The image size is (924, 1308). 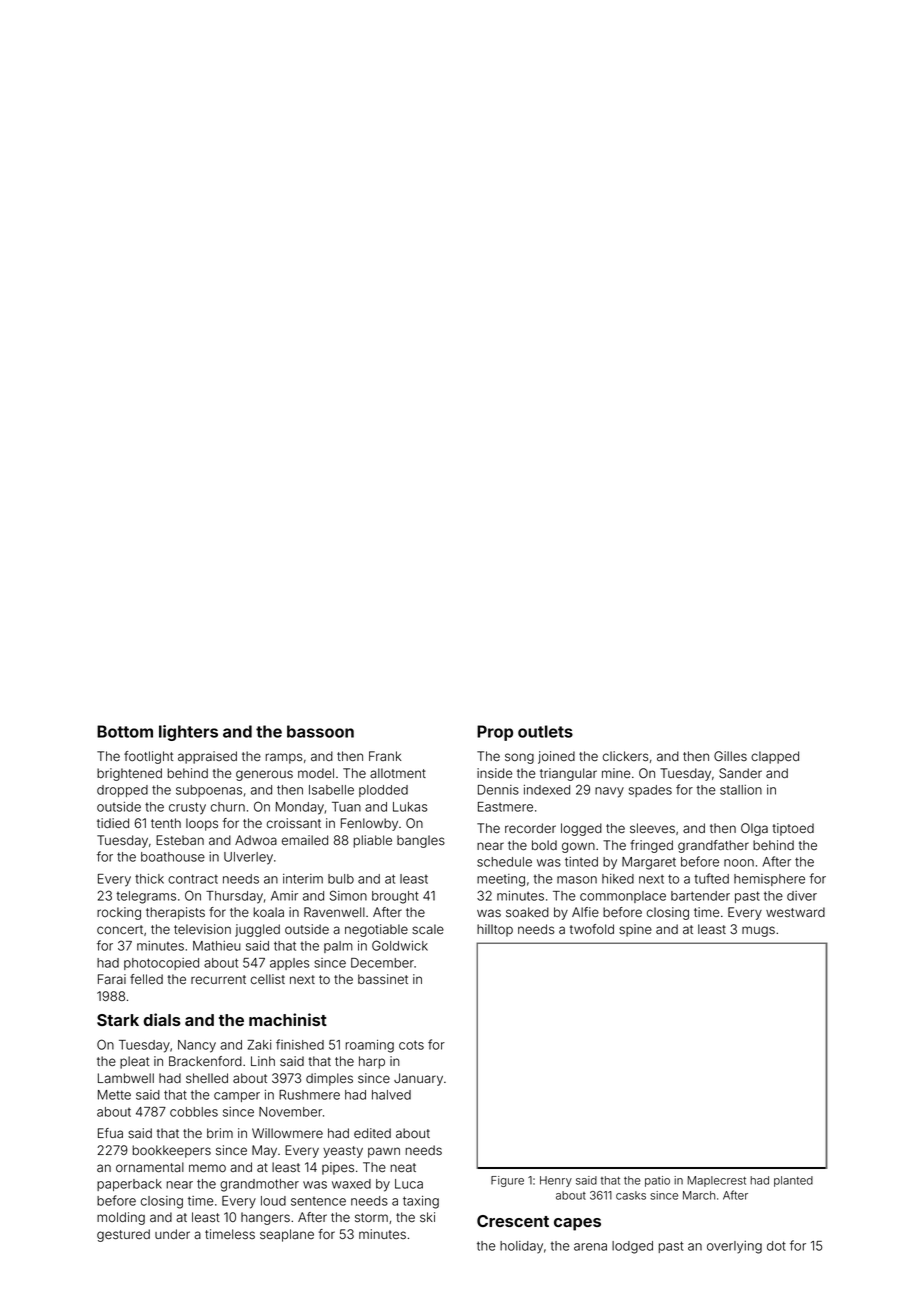 What do you see at coordinates (545, 731) in the screenshot?
I see `outlets` at bounding box center [545, 731].
